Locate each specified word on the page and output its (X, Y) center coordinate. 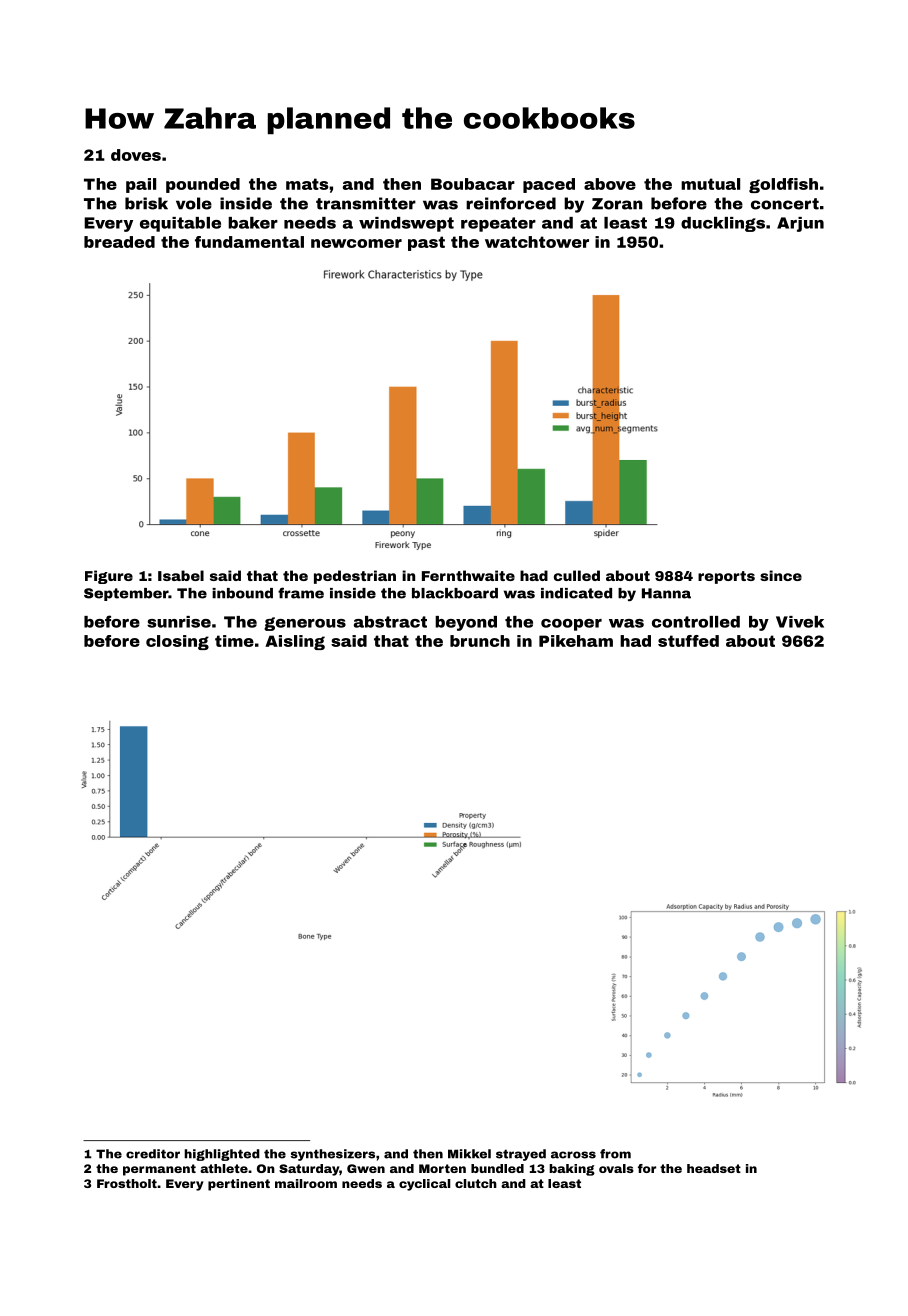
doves (136, 155)
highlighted (222, 1155)
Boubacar (473, 184)
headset (714, 1168)
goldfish (783, 185)
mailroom (306, 1183)
